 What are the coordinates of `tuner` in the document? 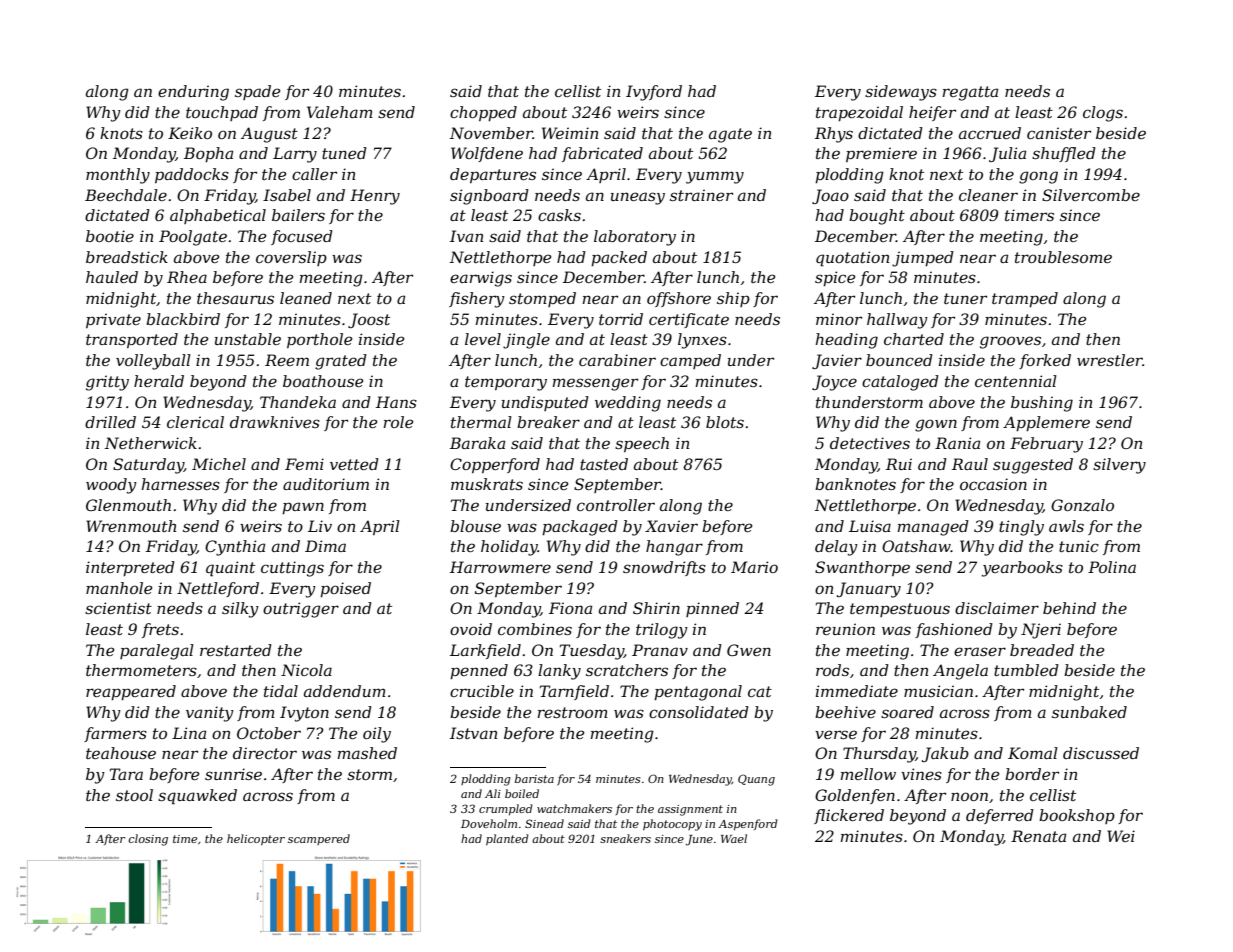 It's located at (965, 298).
